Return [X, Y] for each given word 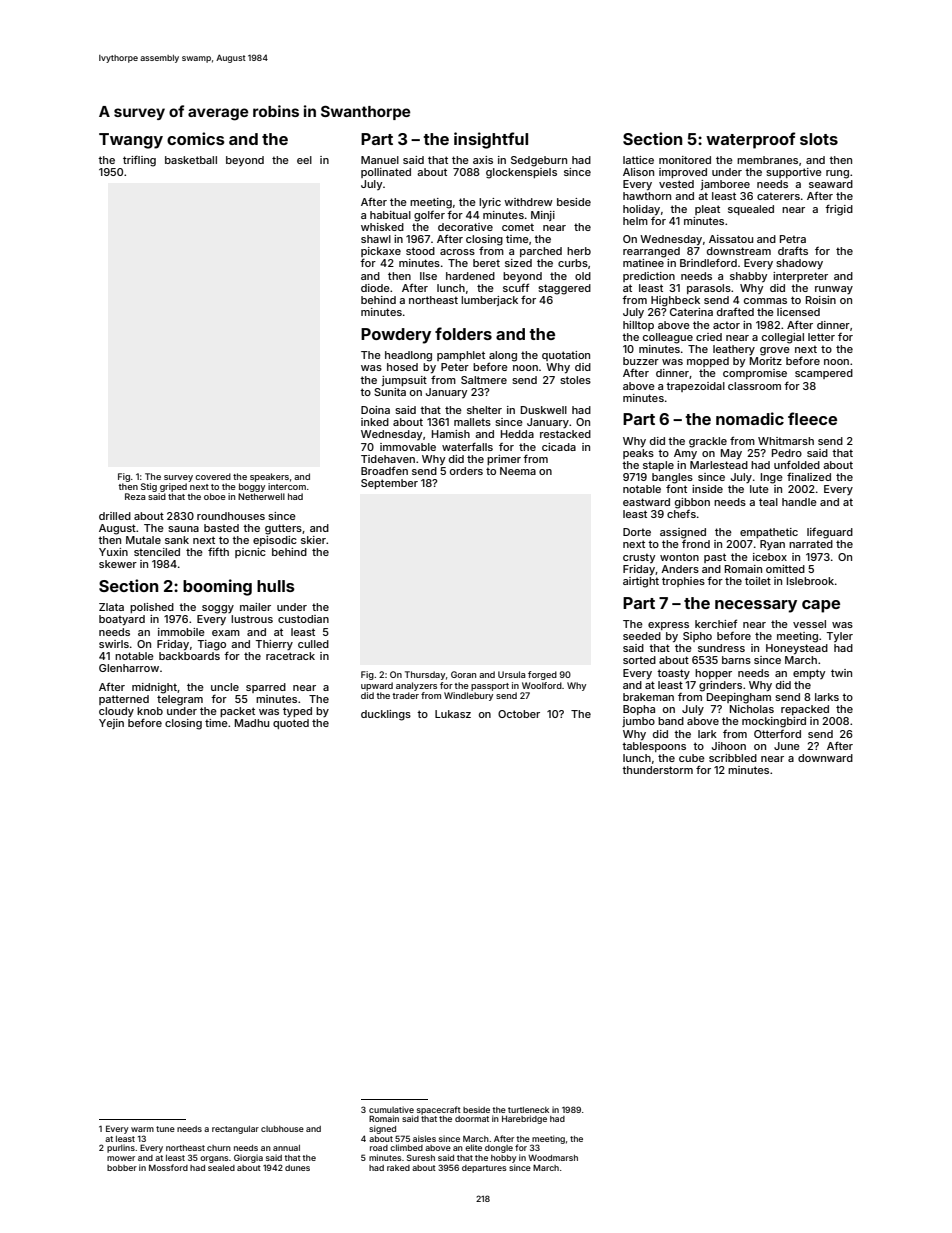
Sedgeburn [539, 161]
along [503, 356]
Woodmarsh [553, 1158]
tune [165, 1129]
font [676, 488]
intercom [287, 486]
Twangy [131, 141]
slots [819, 139]
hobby [503, 1159]
